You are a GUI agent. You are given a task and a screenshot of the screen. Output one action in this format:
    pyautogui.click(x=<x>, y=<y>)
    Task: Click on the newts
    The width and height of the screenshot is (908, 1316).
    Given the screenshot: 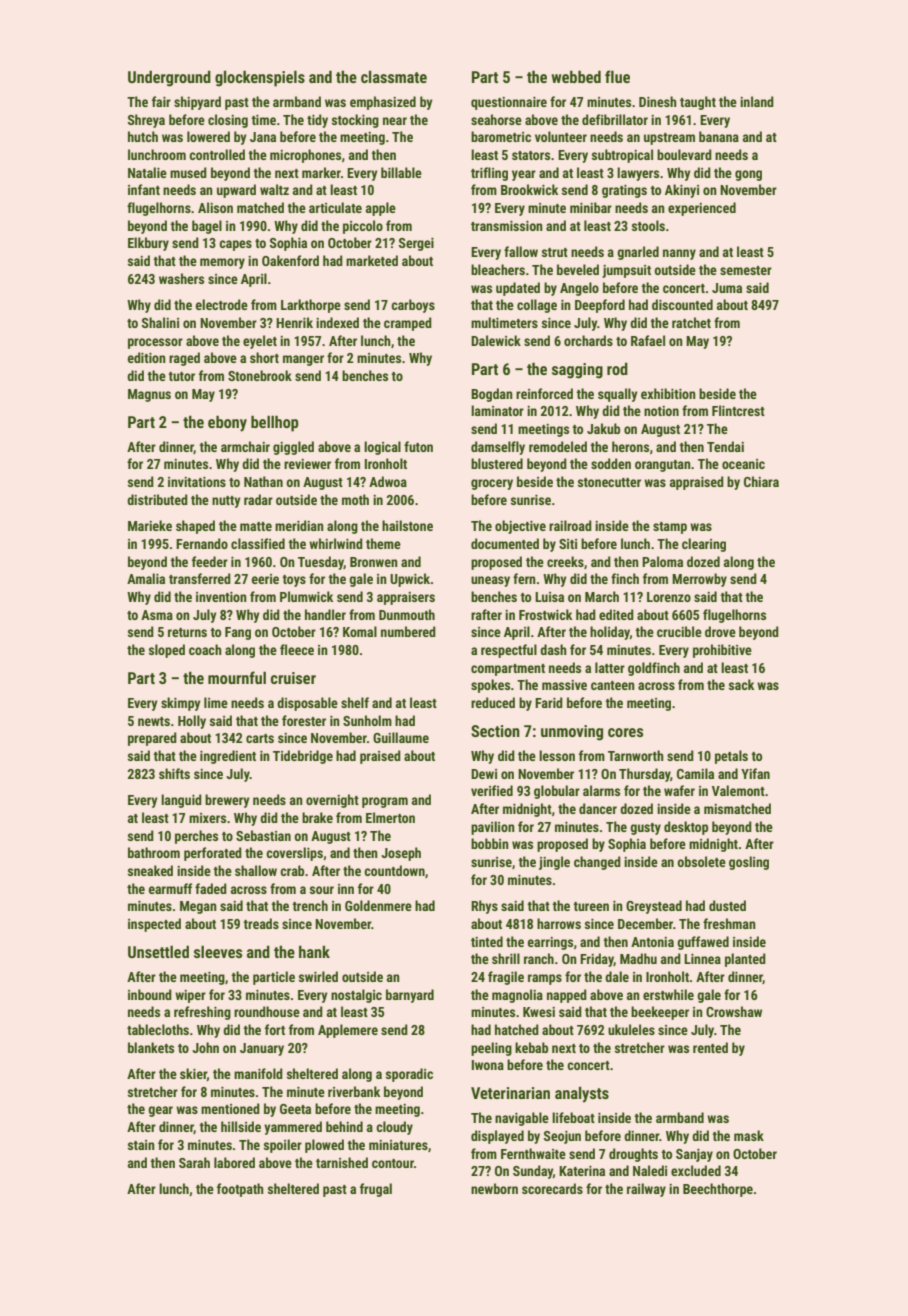 What is the action you would take?
    pyautogui.click(x=154, y=721)
